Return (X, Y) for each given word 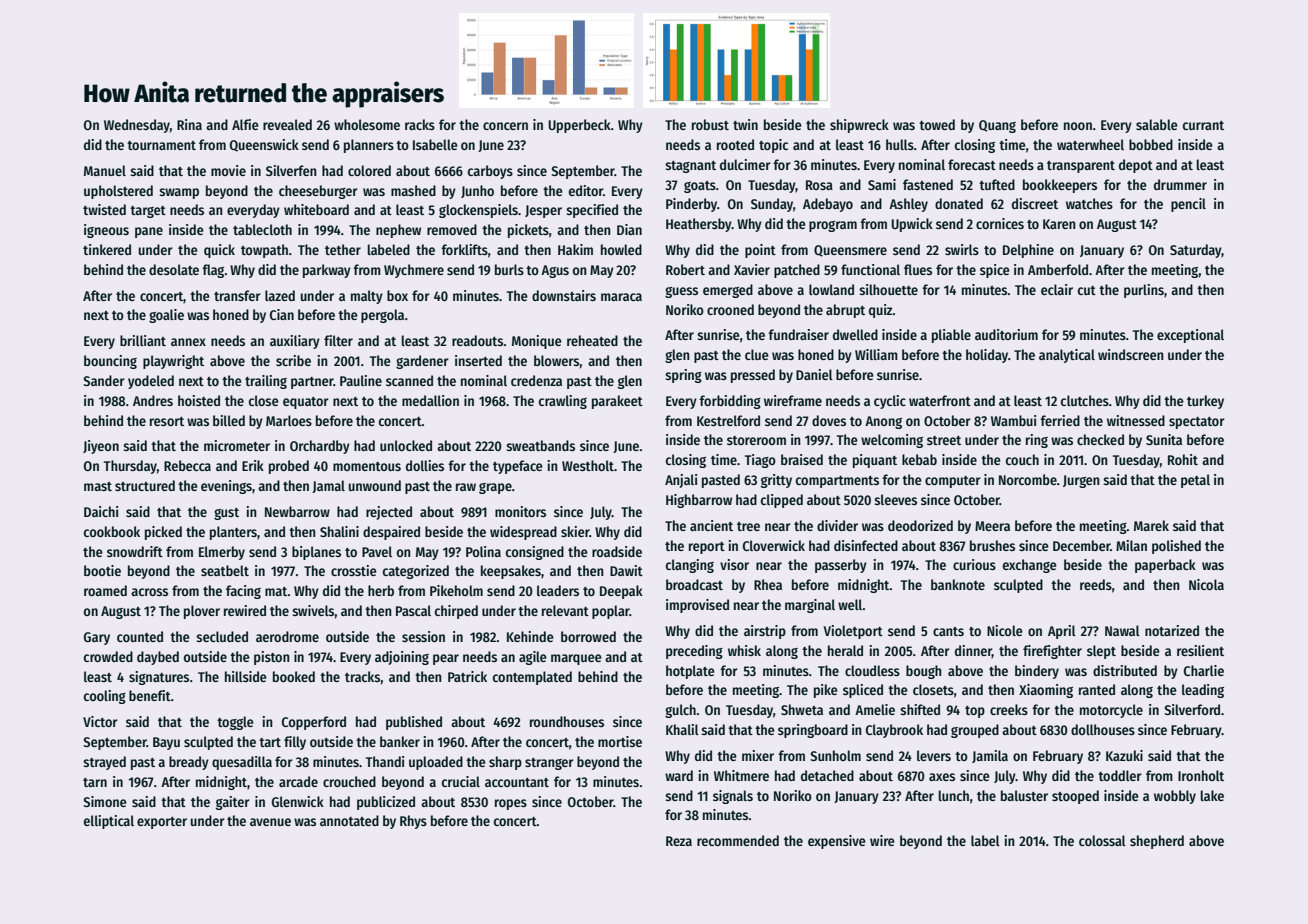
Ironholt (1201, 775)
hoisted (199, 400)
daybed (158, 658)
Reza (679, 841)
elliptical (109, 822)
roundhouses (567, 721)
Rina (189, 124)
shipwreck (859, 126)
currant (1203, 125)
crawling (563, 402)
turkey (1205, 402)
